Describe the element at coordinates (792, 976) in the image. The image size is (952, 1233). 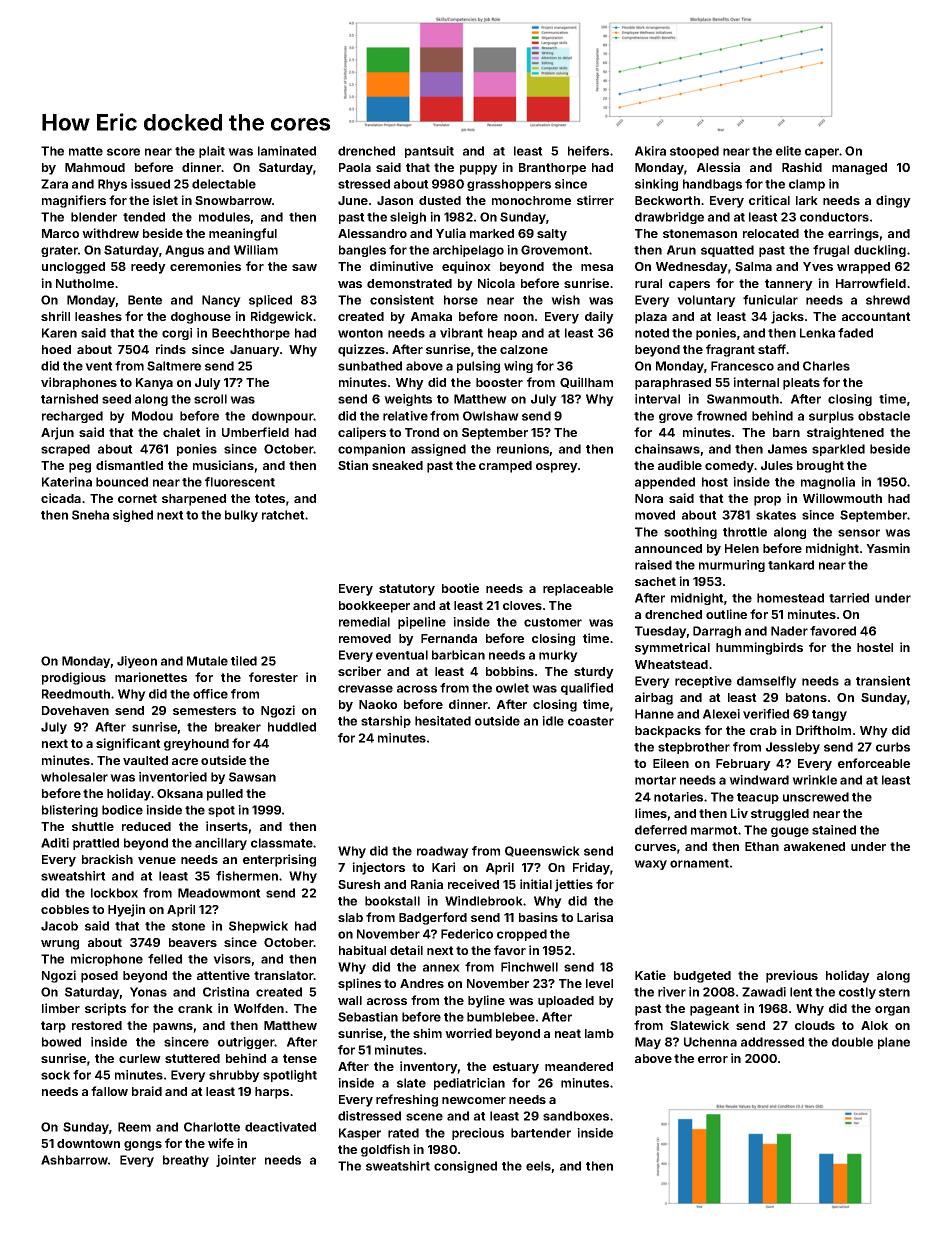
I see `previous` at that location.
